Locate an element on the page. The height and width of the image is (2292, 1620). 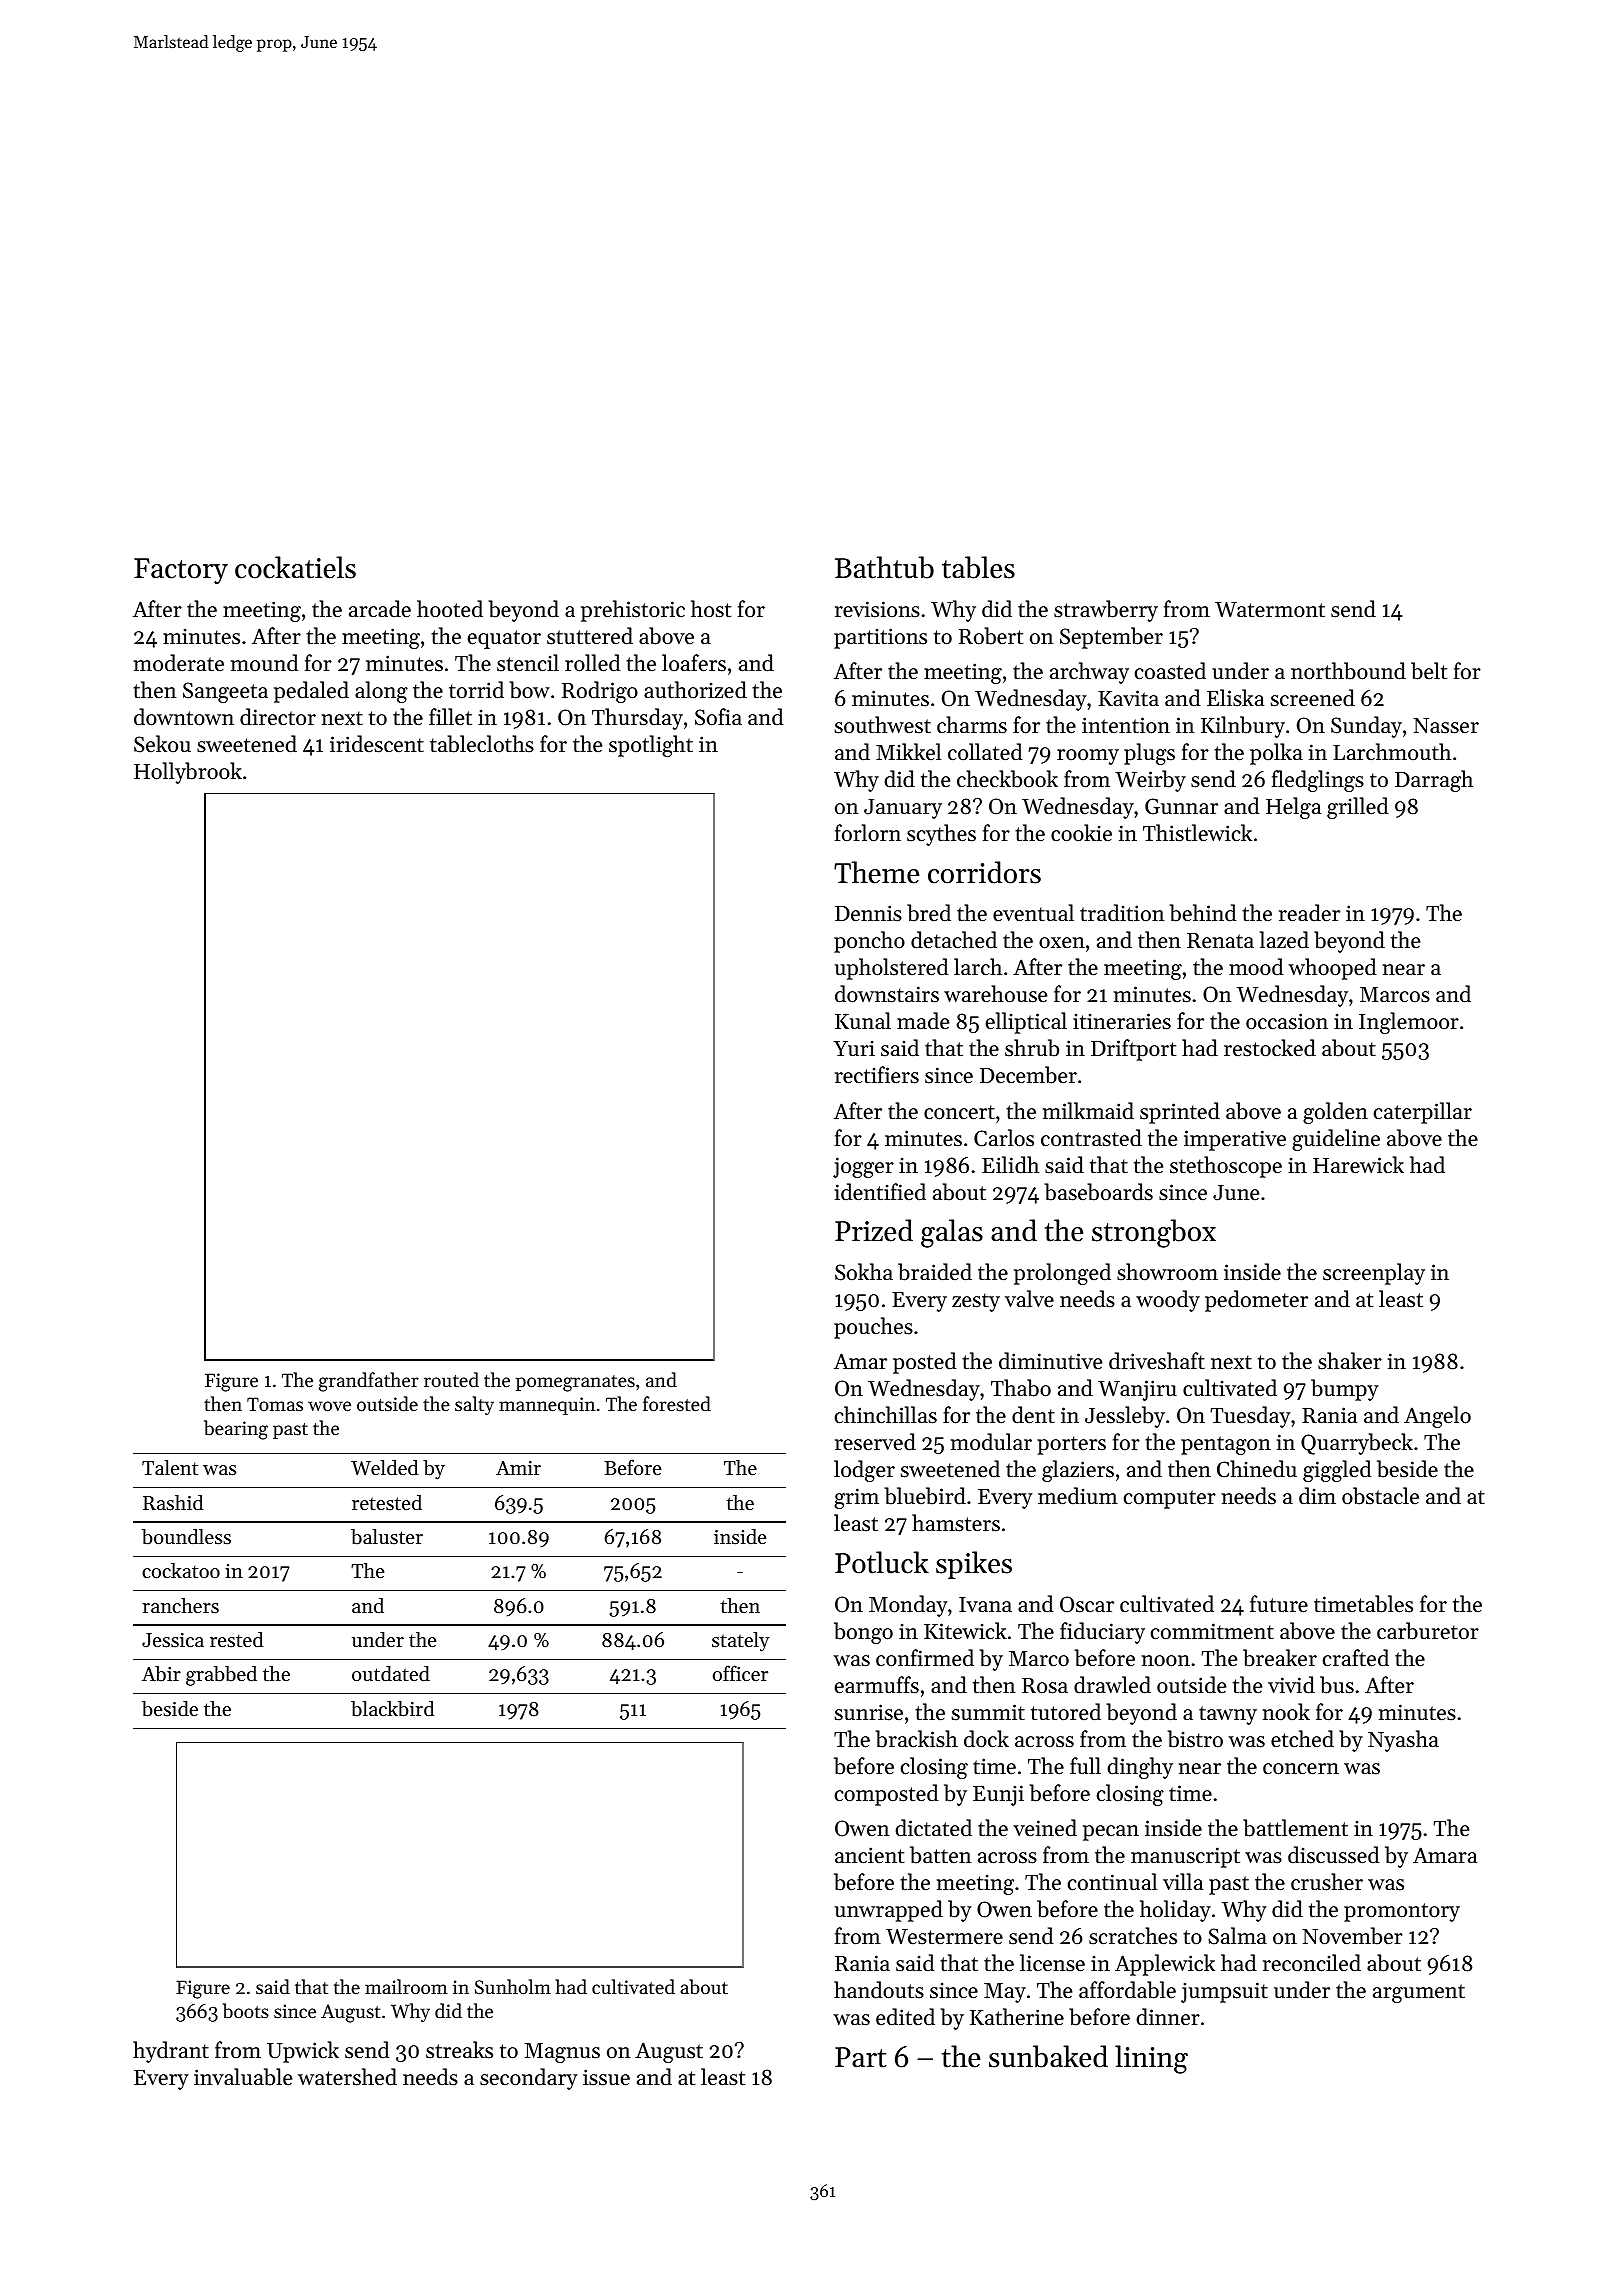
crafted is located at coordinates (1356, 1658).
